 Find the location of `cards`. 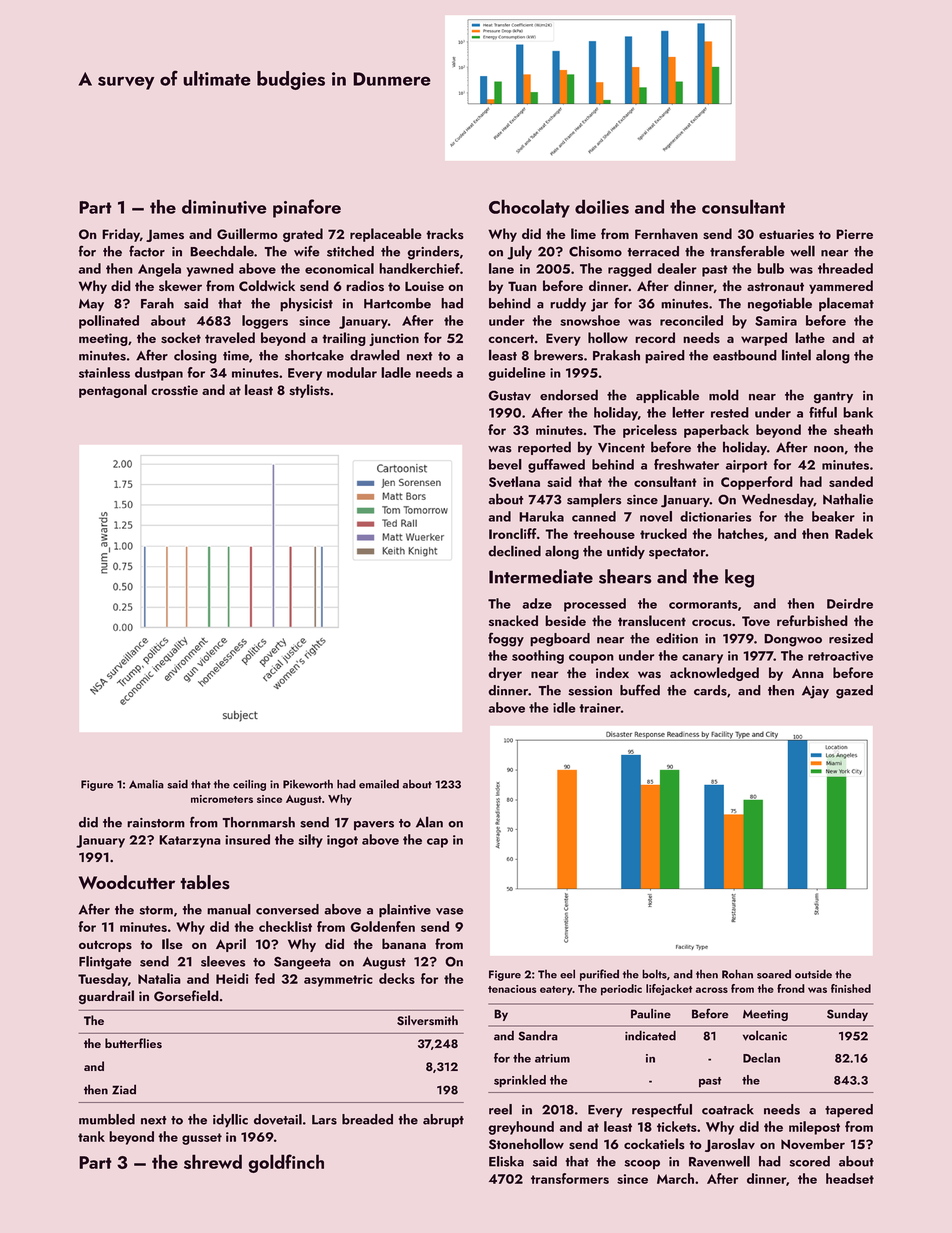

cards is located at coordinates (710, 690).
